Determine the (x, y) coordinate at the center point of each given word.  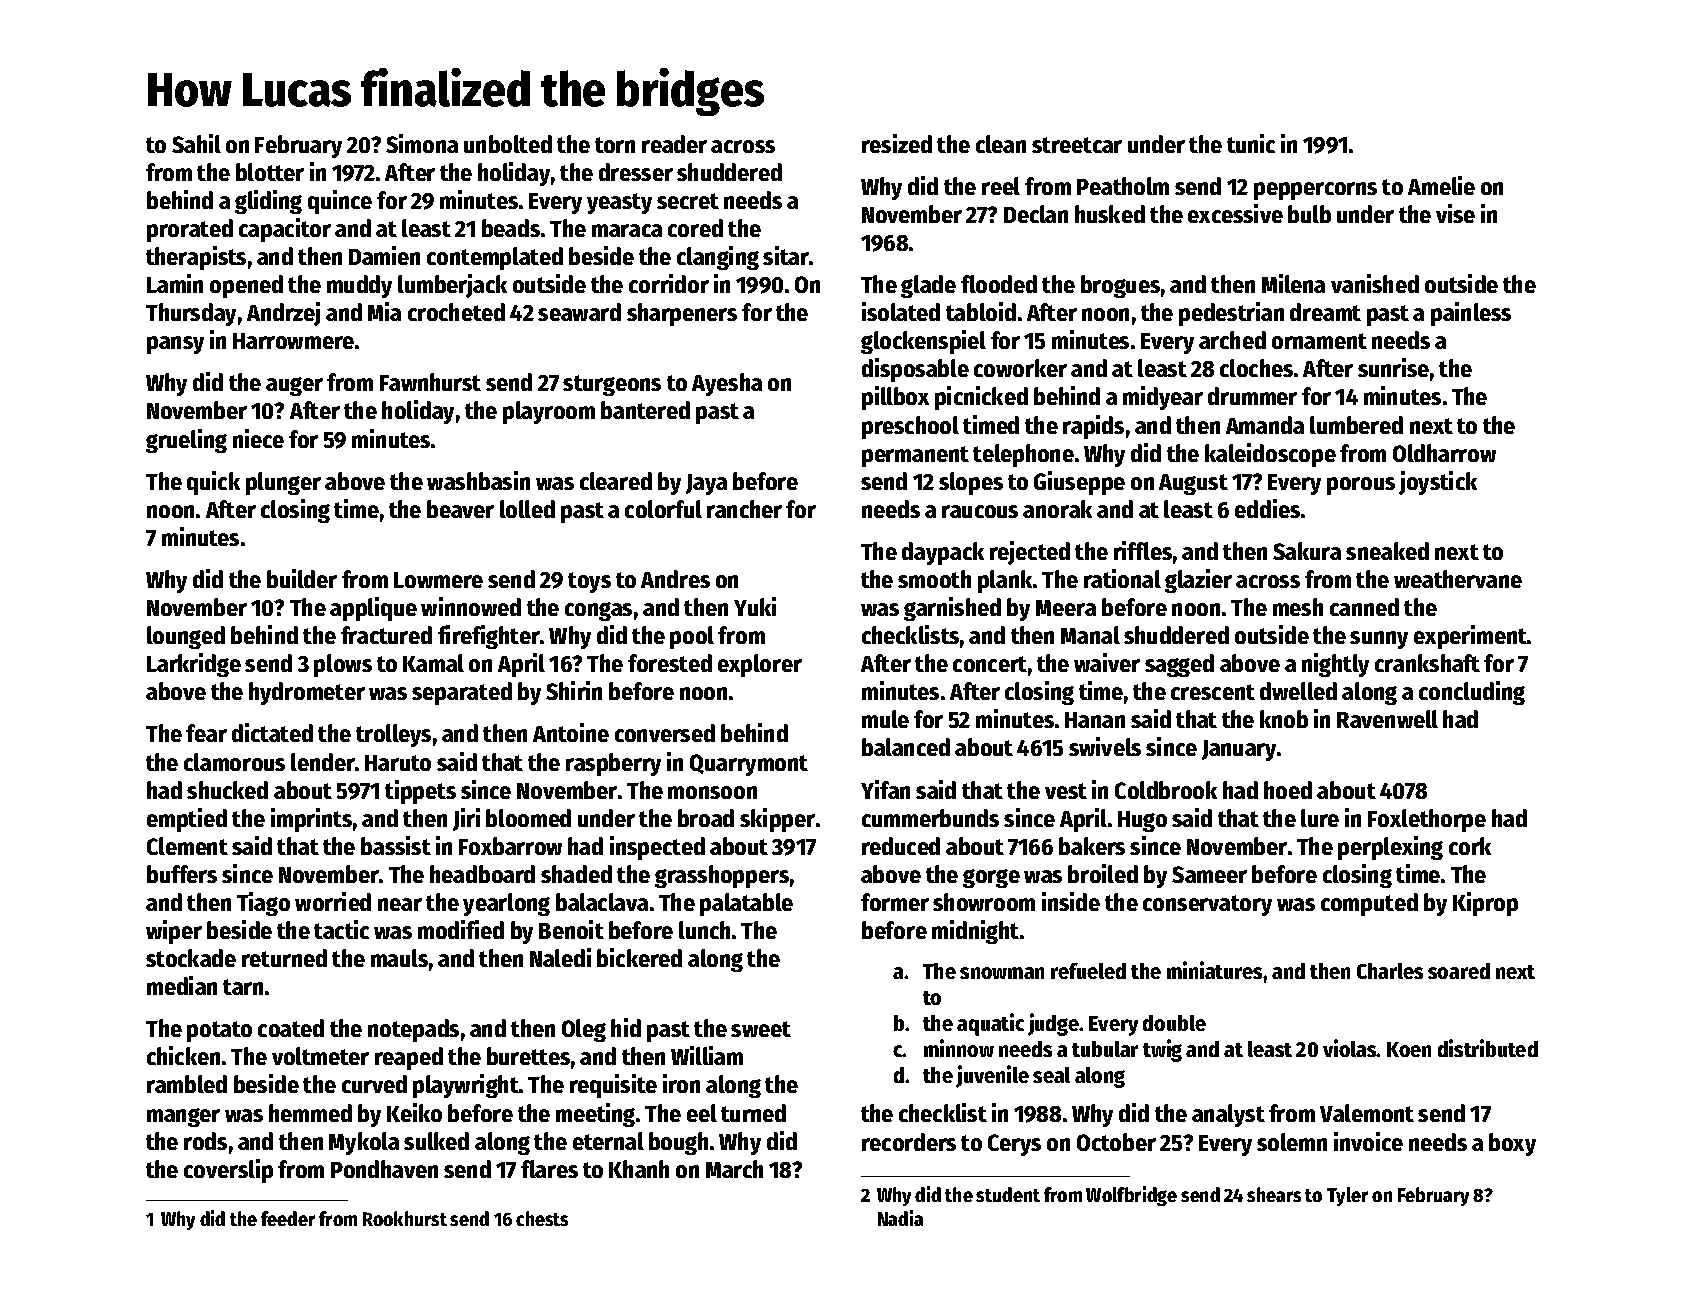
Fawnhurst (430, 382)
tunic (1251, 143)
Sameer (1209, 874)
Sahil (196, 143)
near (400, 904)
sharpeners (682, 314)
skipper (777, 820)
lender (323, 762)
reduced (901, 846)
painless (1471, 314)
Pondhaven (384, 1169)
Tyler (1347, 1196)
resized (897, 143)
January (1239, 750)
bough (678, 1143)
